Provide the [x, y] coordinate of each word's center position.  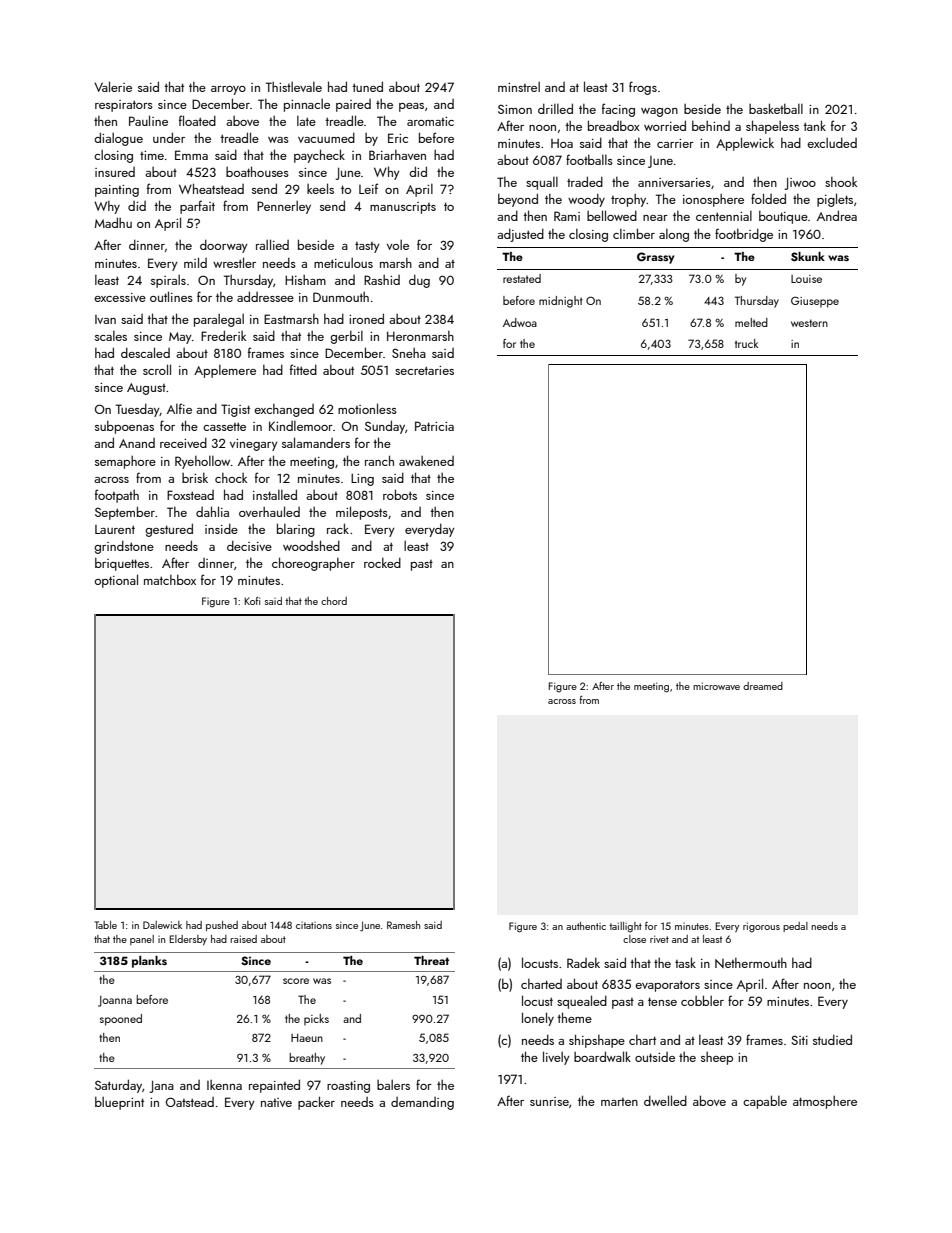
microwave [716, 686]
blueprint [119, 1103]
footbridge [744, 235]
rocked [382, 562]
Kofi [252, 601]
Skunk [808, 257]
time [152, 155]
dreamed [763, 686]
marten [619, 1102]
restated [522, 278]
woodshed [311, 545]
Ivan [105, 319]
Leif [368, 188]
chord [334, 601]
